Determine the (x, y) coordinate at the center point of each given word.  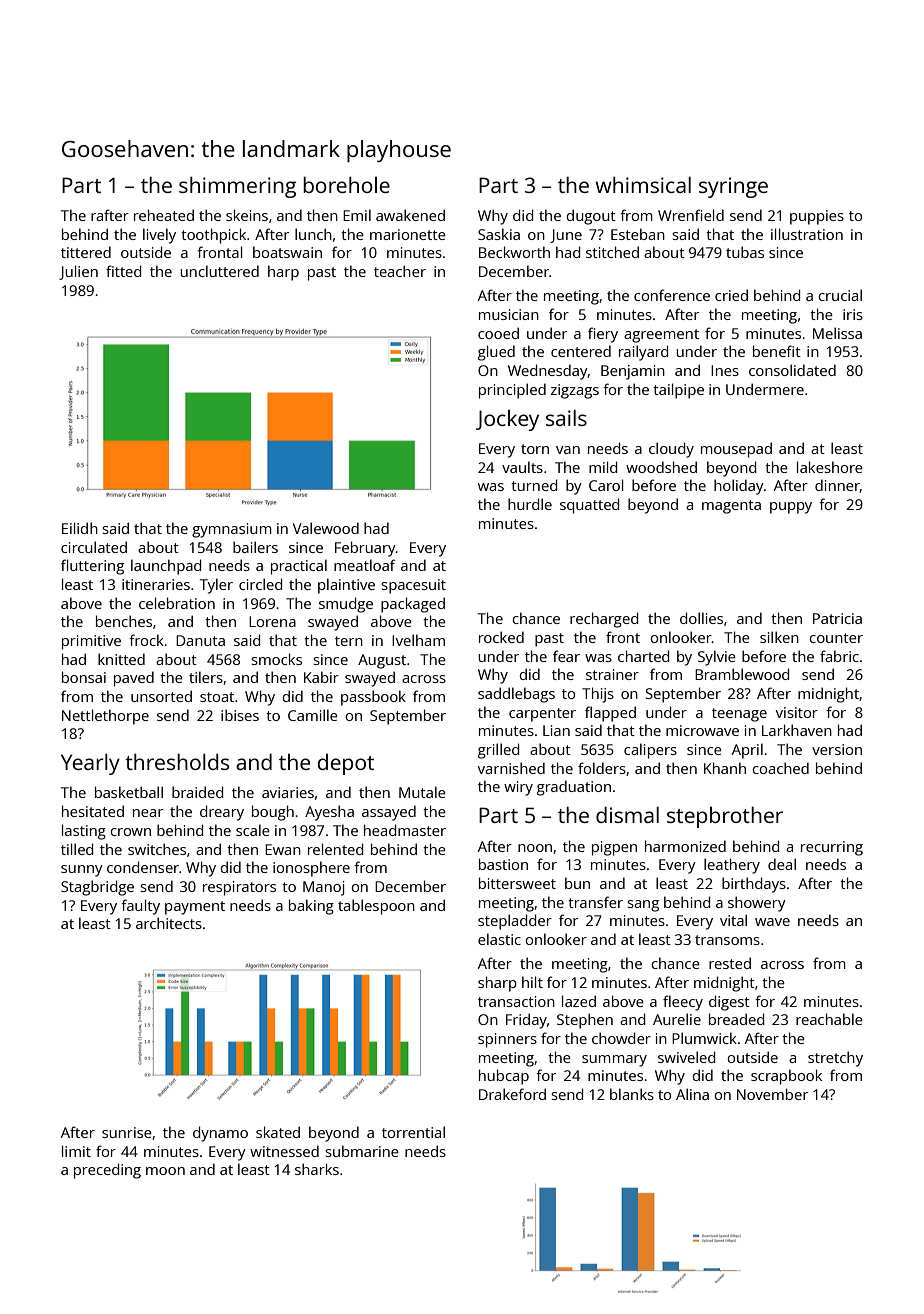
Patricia (837, 618)
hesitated (93, 811)
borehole (346, 184)
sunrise (127, 1132)
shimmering (237, 187)
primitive (91, 642)
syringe (733, 187)
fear (566, 656)
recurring (832, 848)
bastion (503, 864)
